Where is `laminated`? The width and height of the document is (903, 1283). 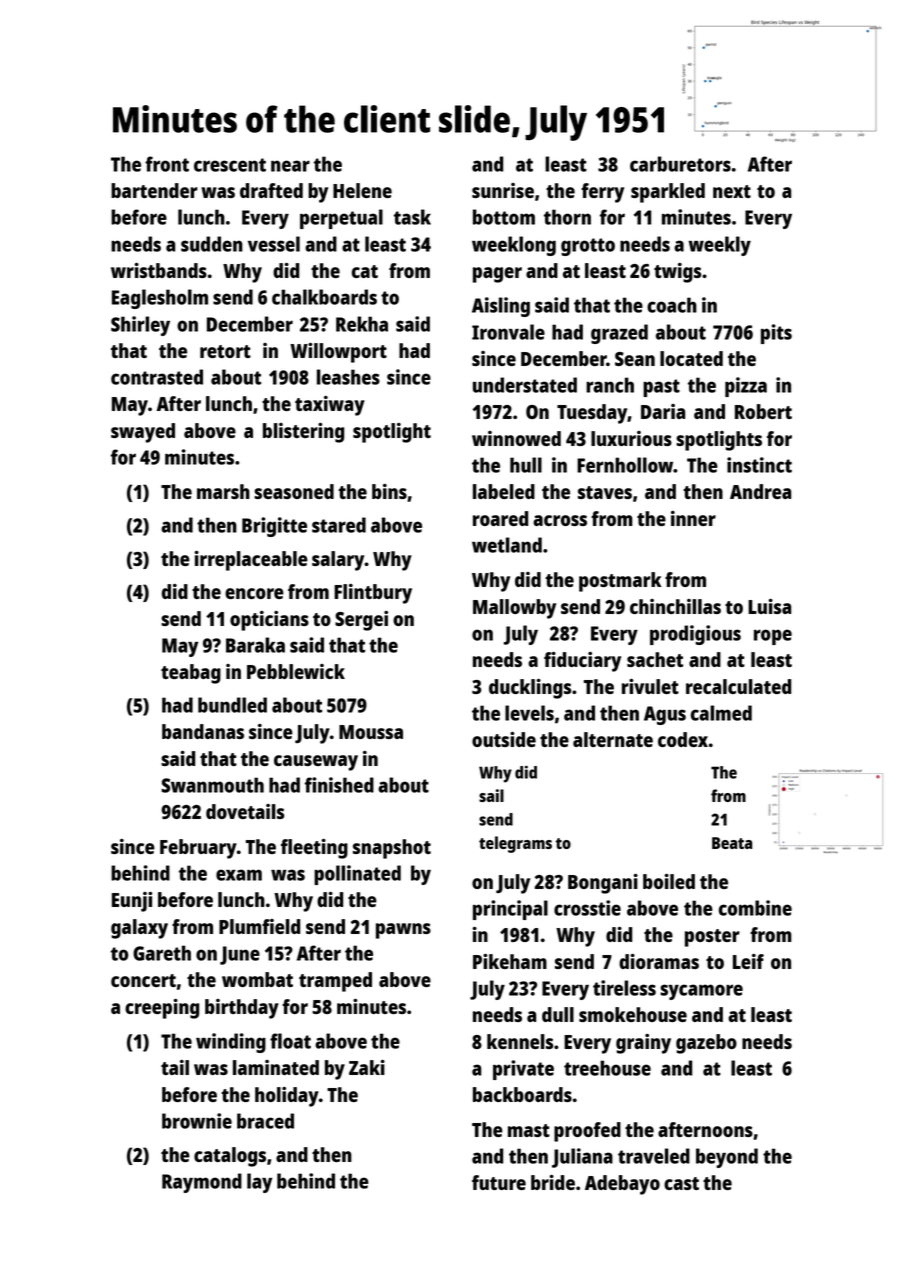 laminated is located at coordinates (276, 1067).
